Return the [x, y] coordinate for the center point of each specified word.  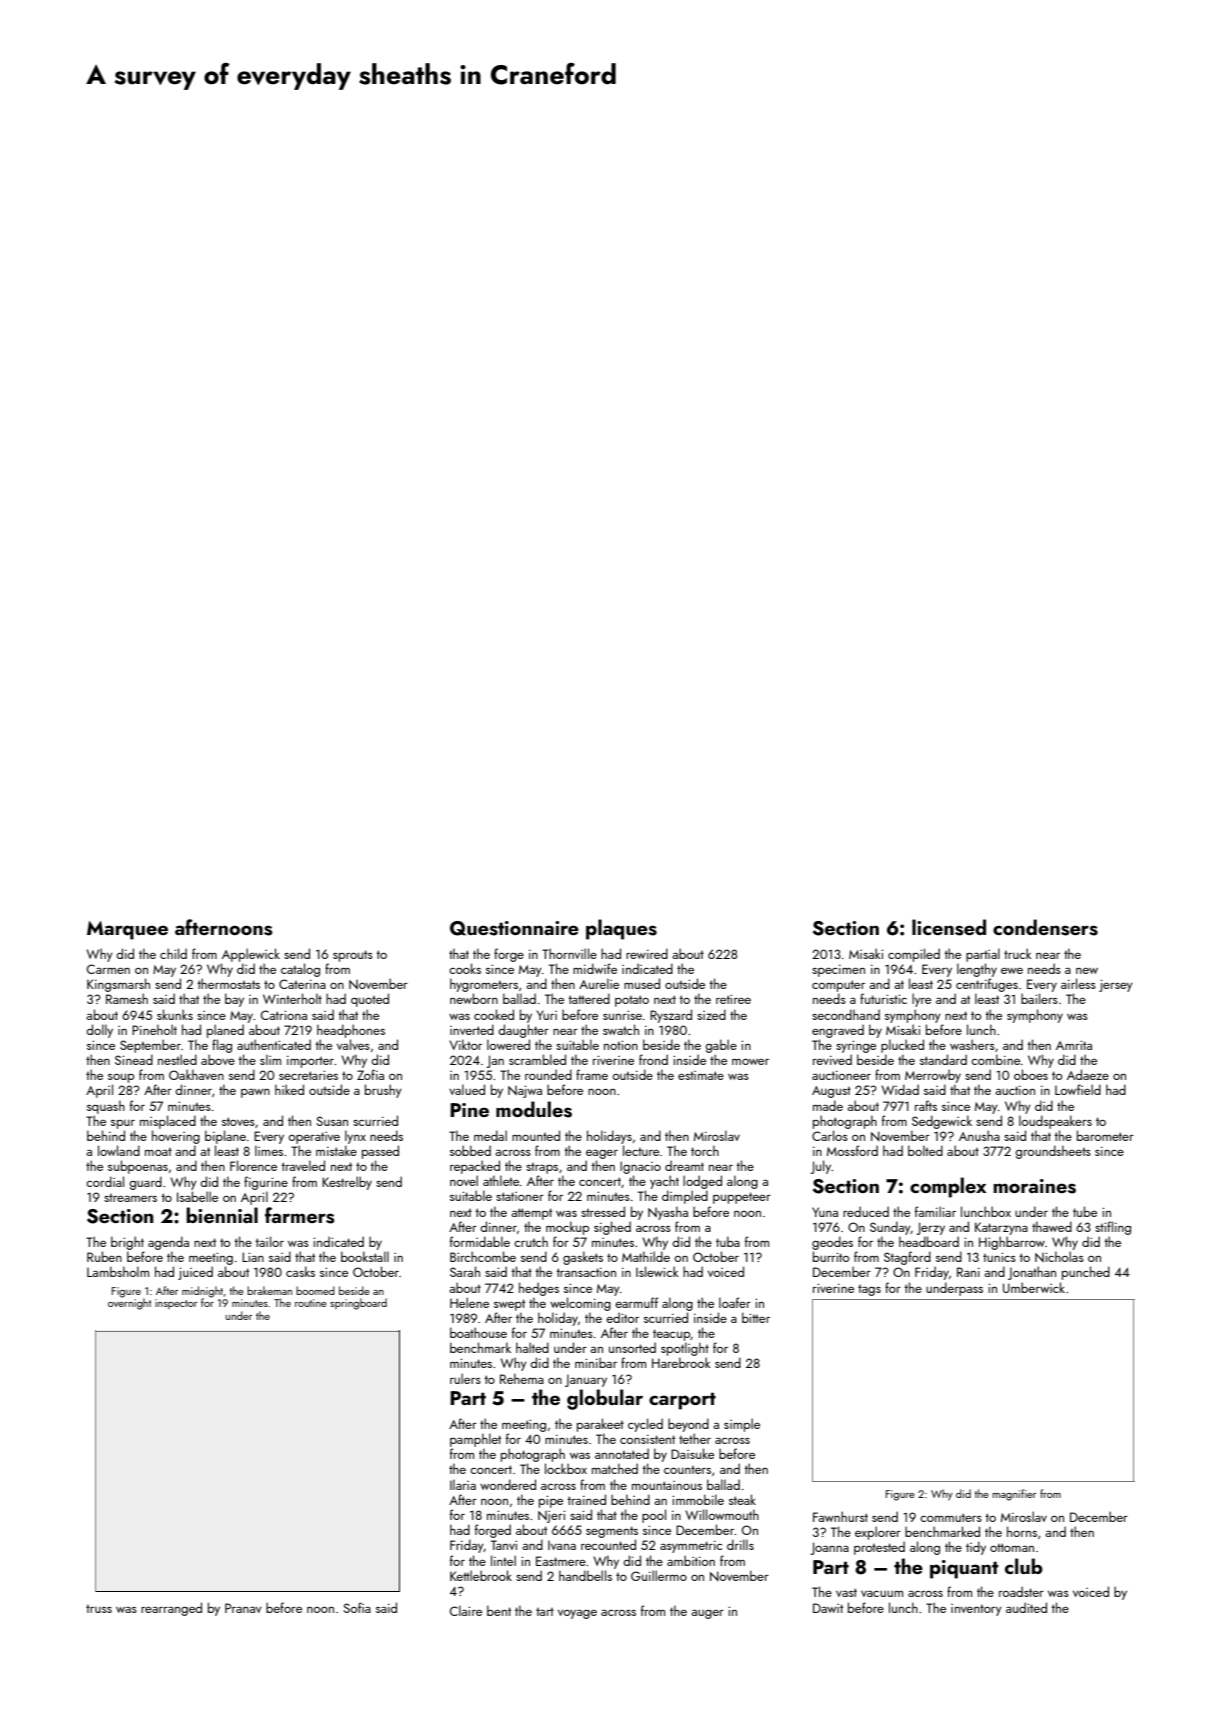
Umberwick [1034, 1287]
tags [869, 1290]
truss [99, 1608]
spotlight [685, 1349]
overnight [129, 1304]
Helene [469, 1302]
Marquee [127, 930]
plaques [621, 929]
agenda [168, 1243]
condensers [1045, 927]
